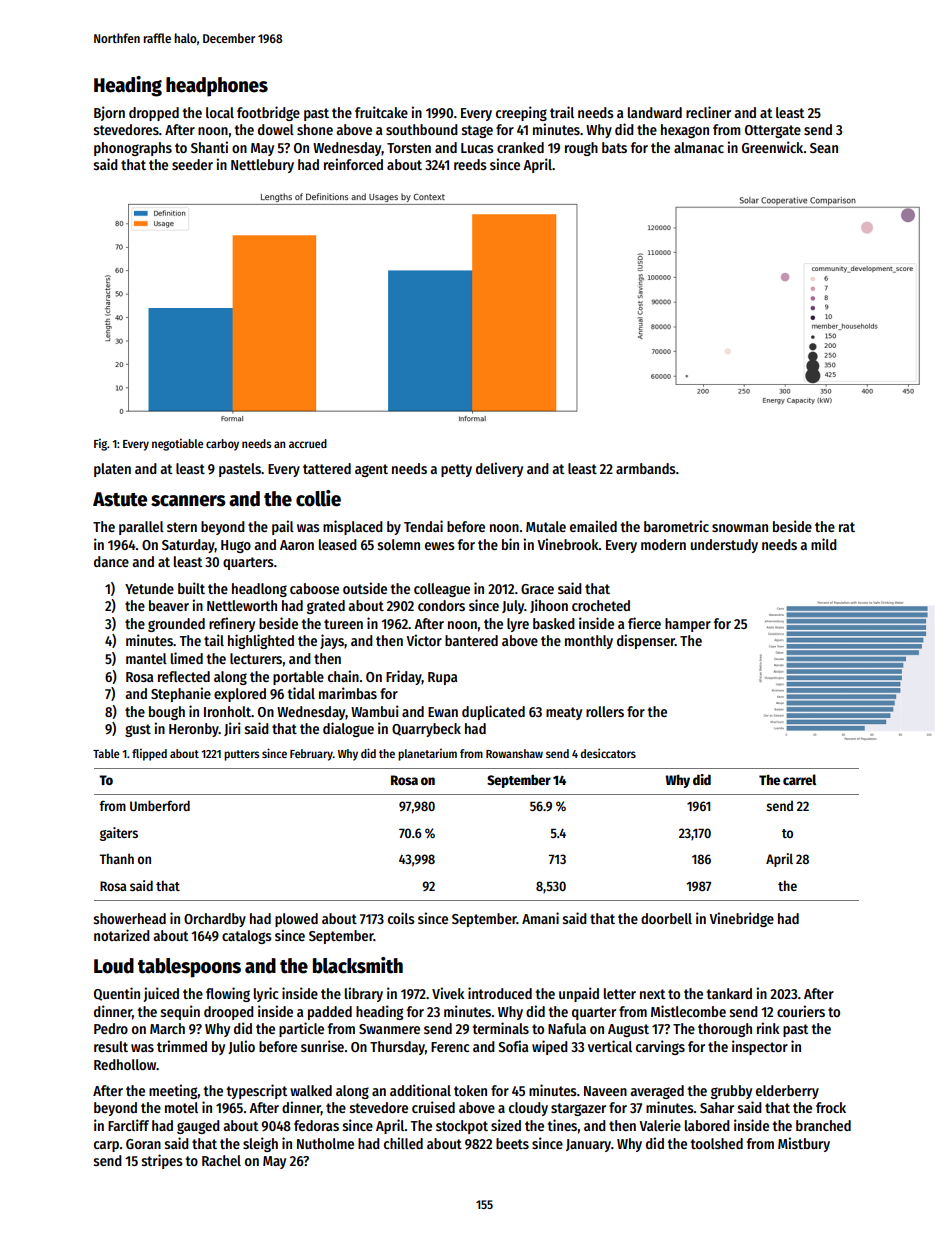 This screenshot has width=952, height=1233. Describe the element at coordinates (389, 1029) in the screenshot. I see `Swanmere` at that location.
